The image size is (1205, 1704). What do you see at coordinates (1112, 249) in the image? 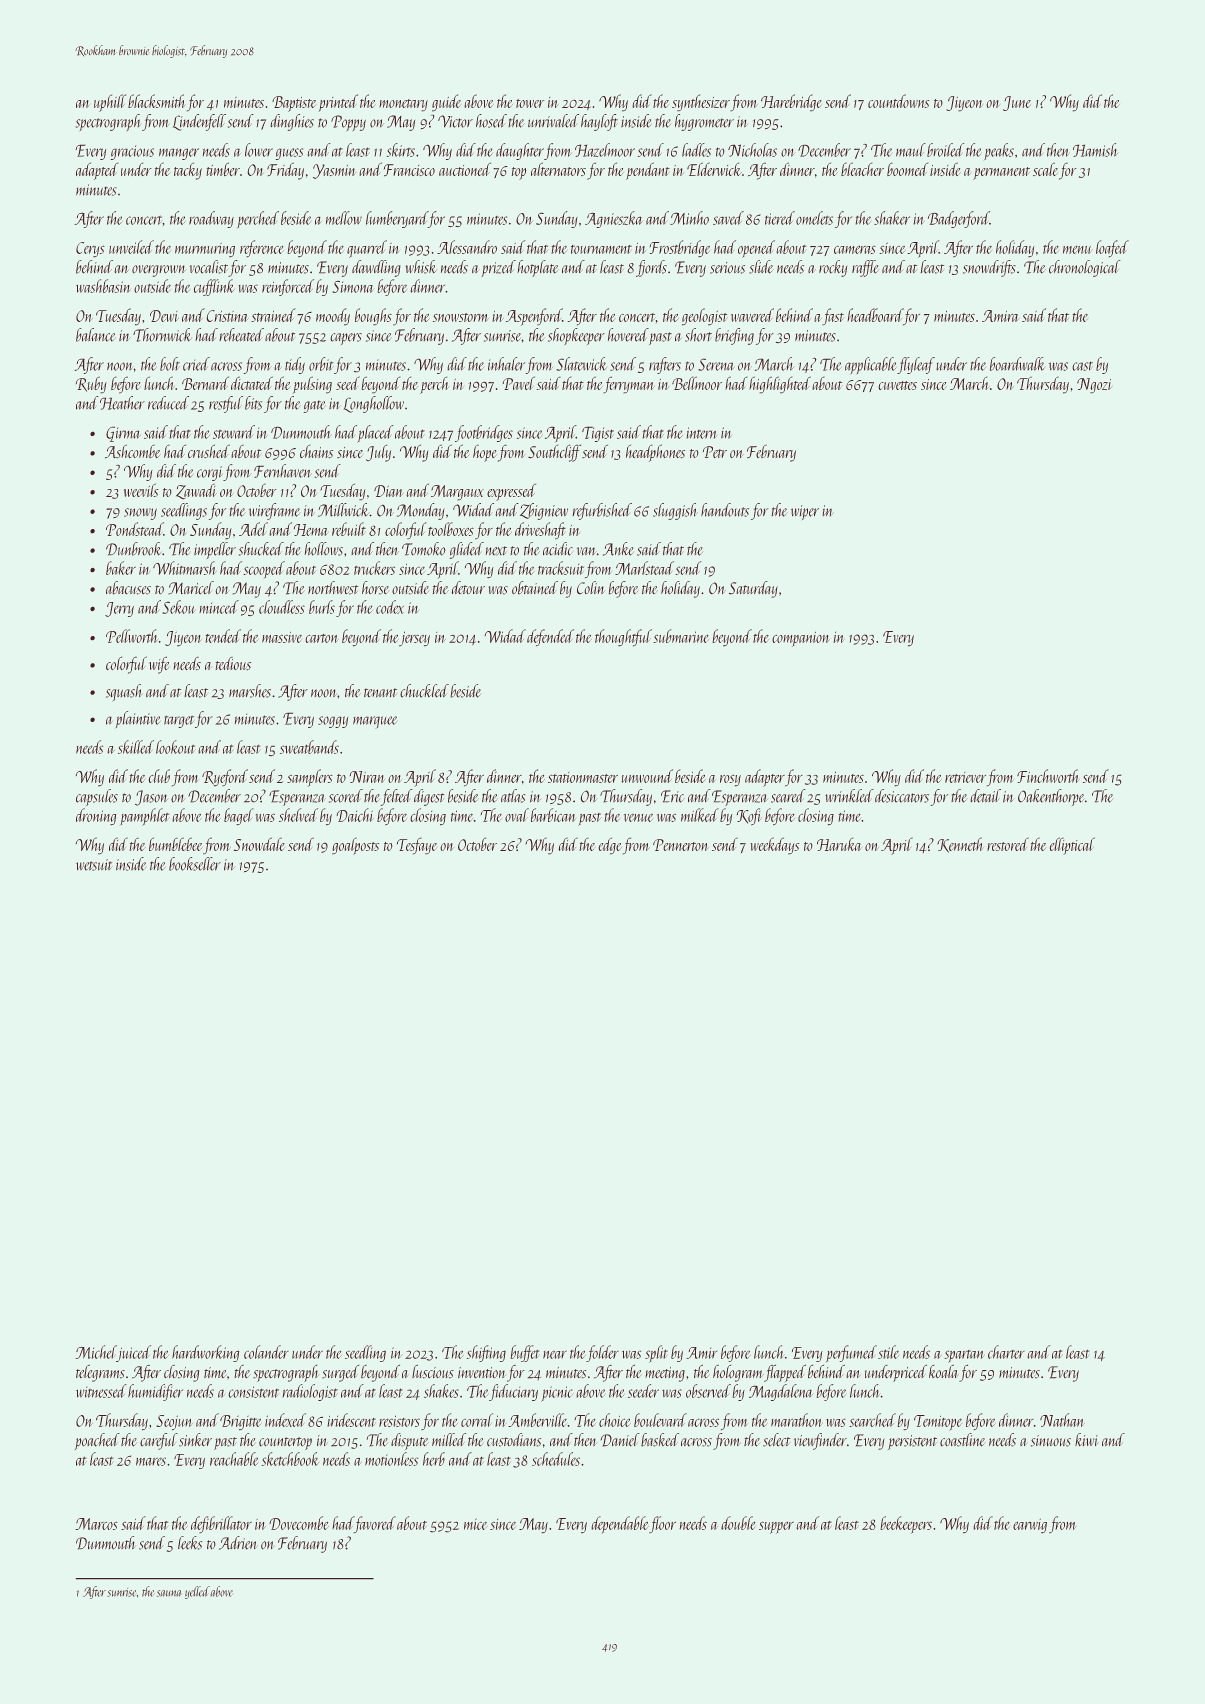
I see `loafed` at bounding box center [1112, 249].
